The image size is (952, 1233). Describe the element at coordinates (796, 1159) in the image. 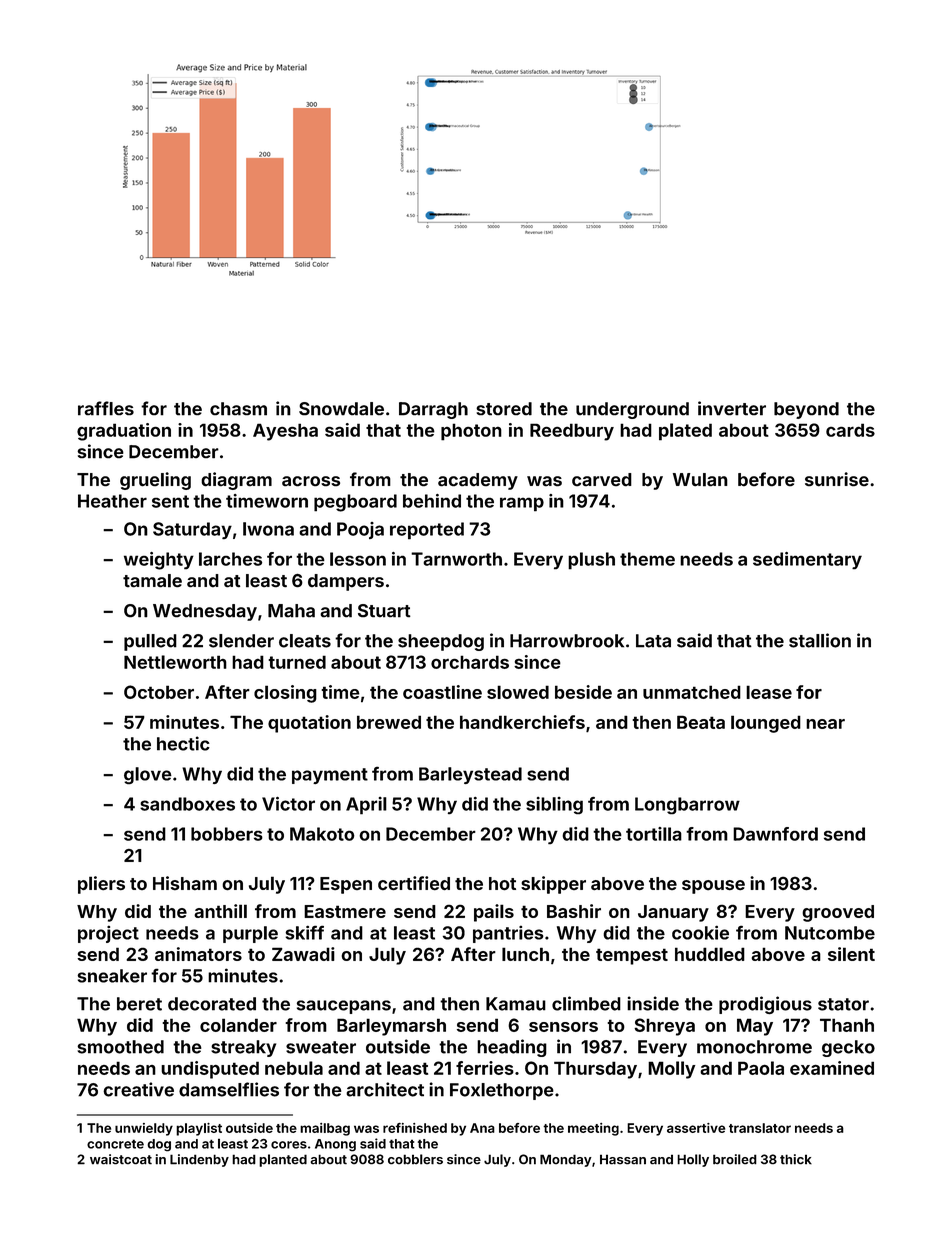

I see `thick` at that location.
